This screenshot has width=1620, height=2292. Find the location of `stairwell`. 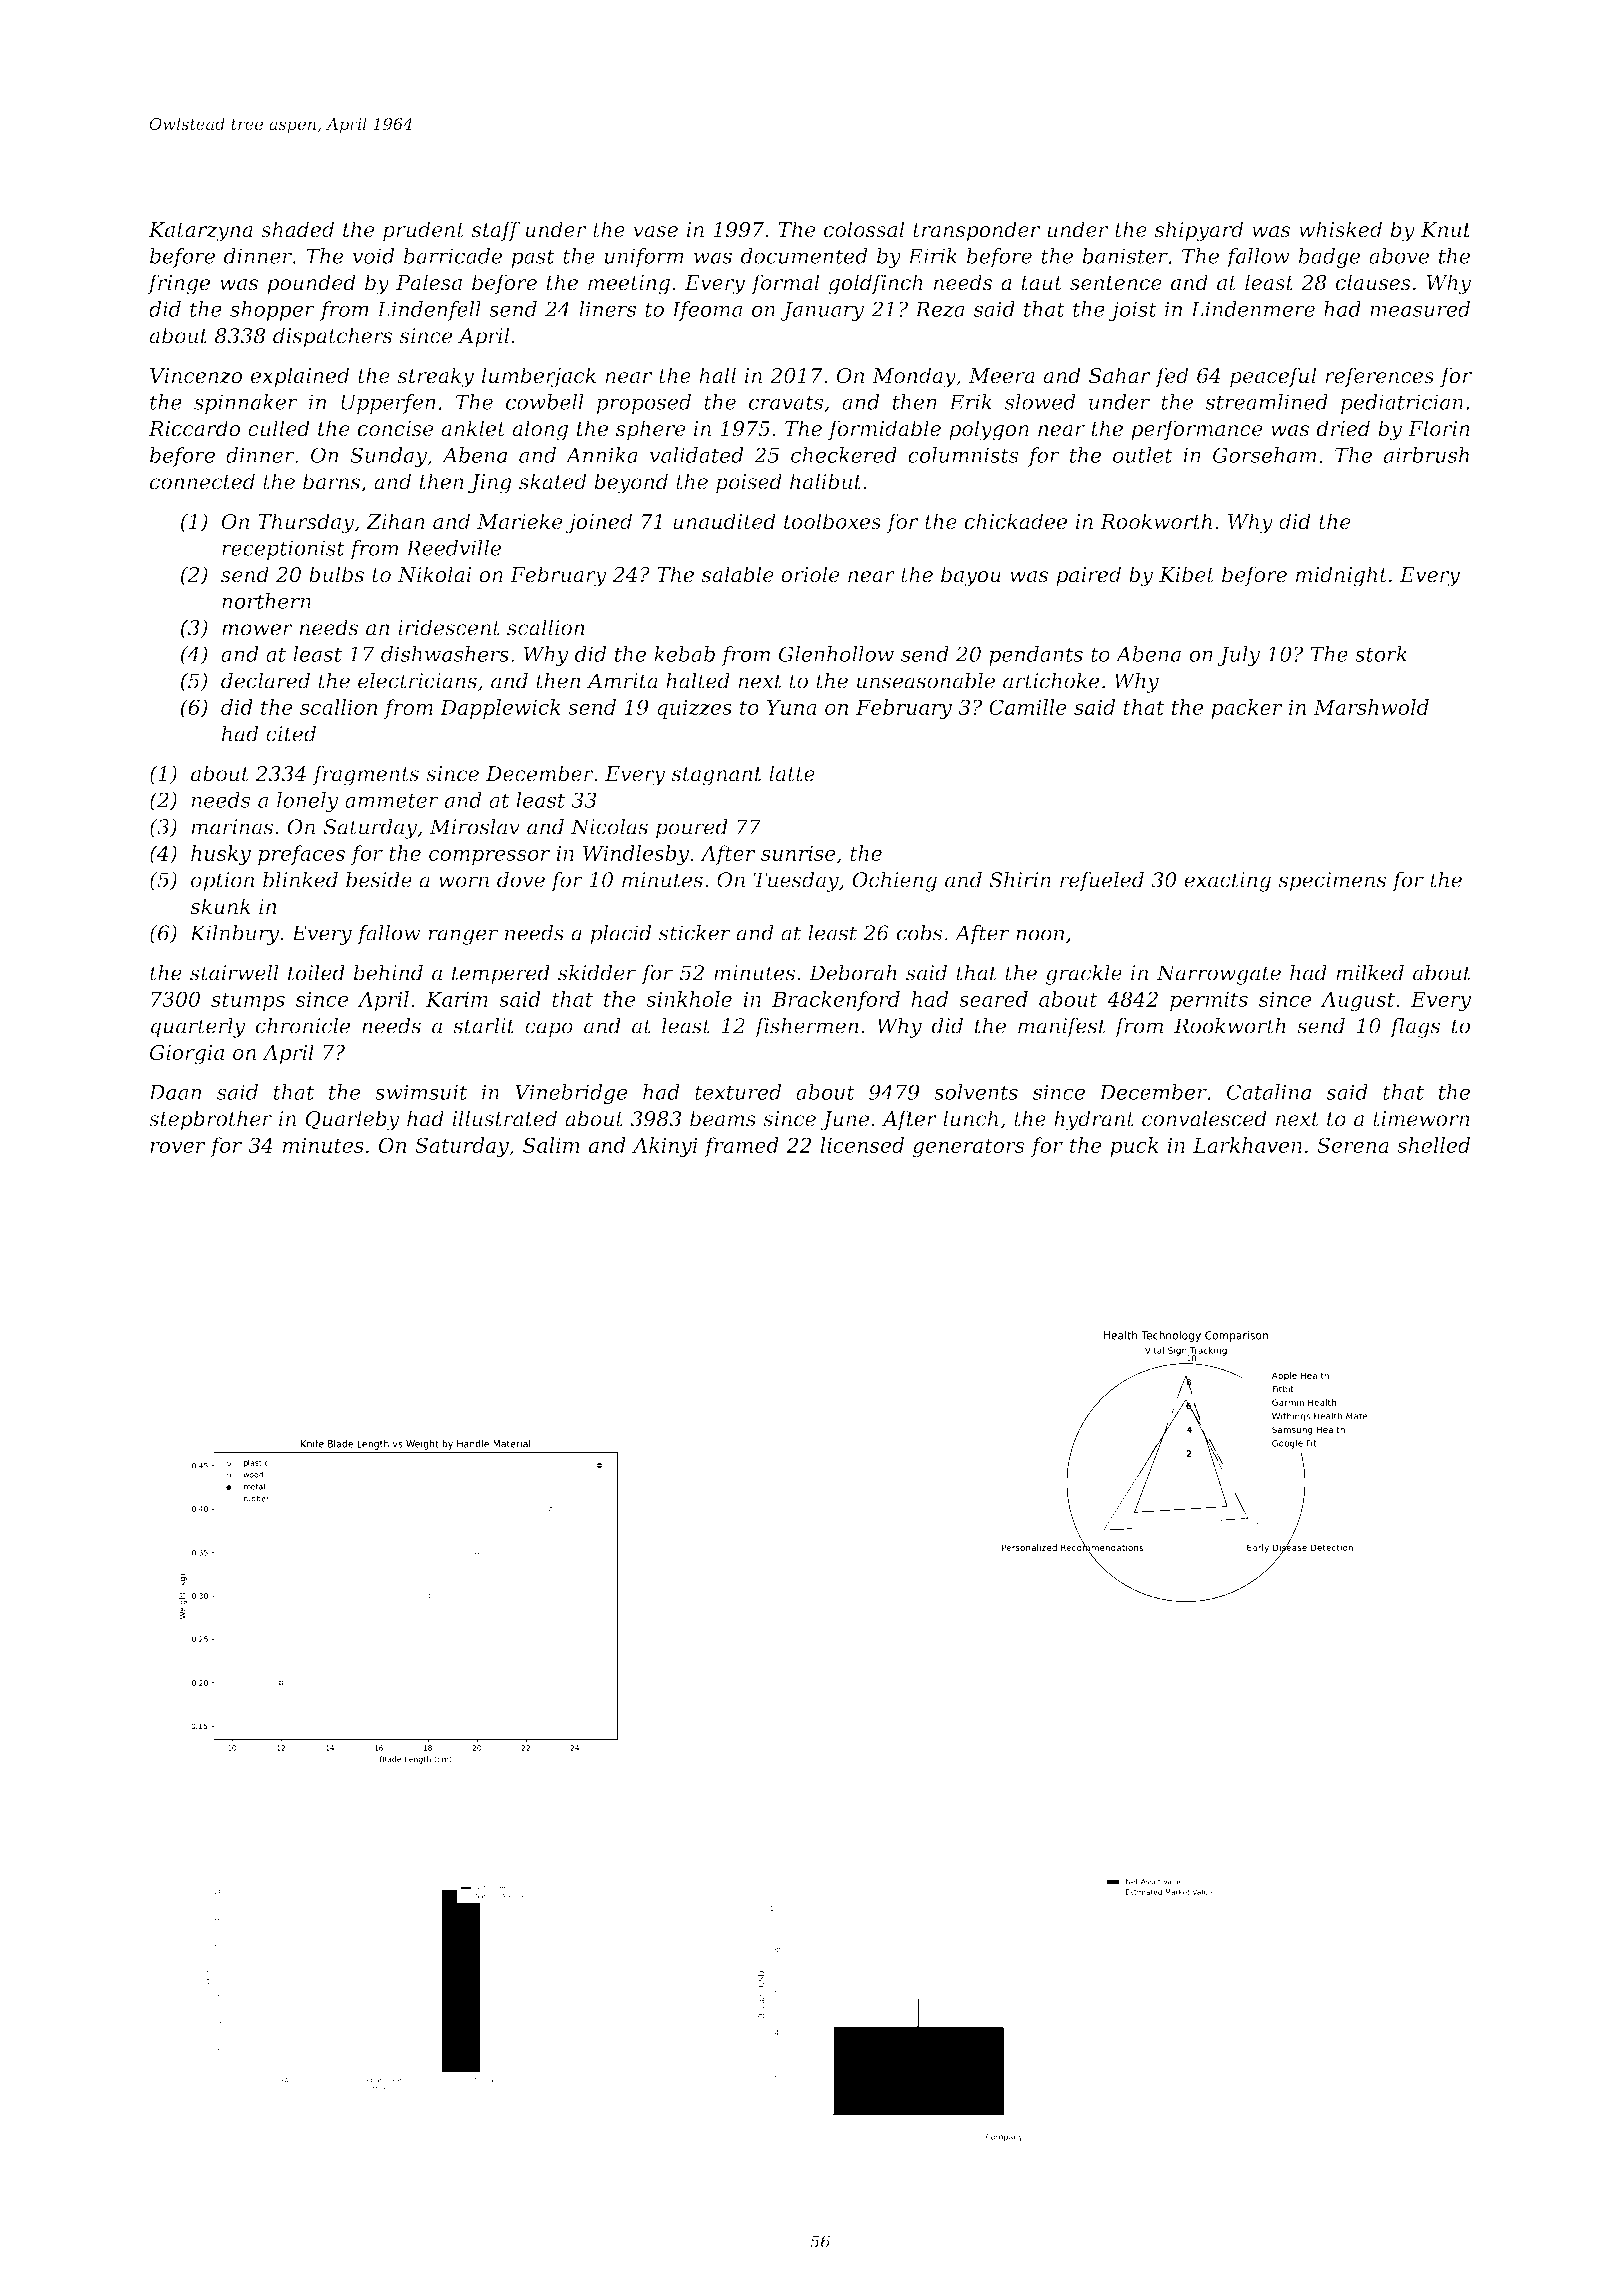

stairwell is located at coordinates (234, 972).
